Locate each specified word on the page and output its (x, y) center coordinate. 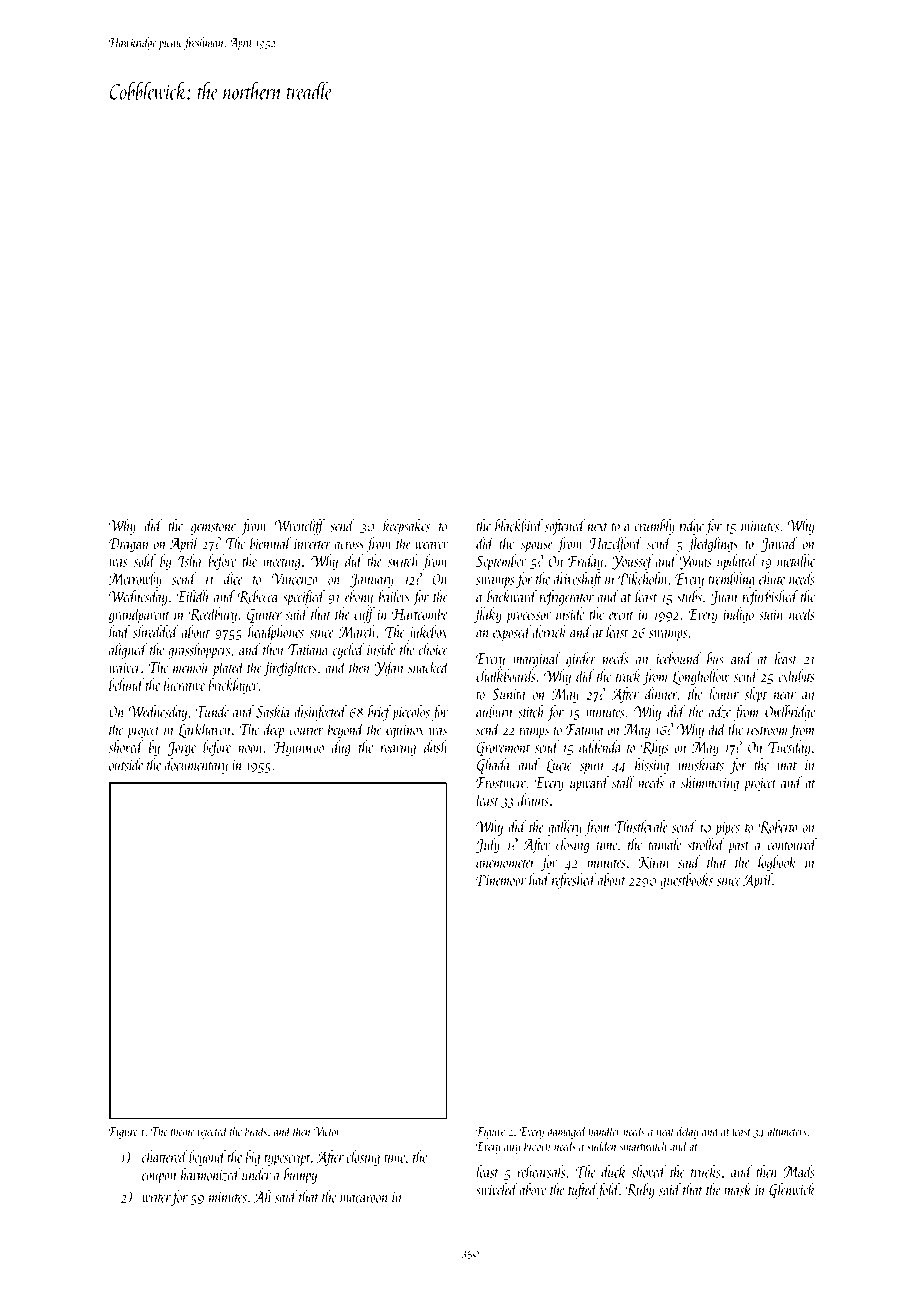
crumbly (654, 527)
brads (256, 1131)
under (256, 1174)
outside (126, 764)
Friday (585, 562)
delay (688, 1132)
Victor (327, 1131)
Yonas (695, 562)
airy (512, 1148)
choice (433, 649)
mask (738, 1189)
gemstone (213, 529)
